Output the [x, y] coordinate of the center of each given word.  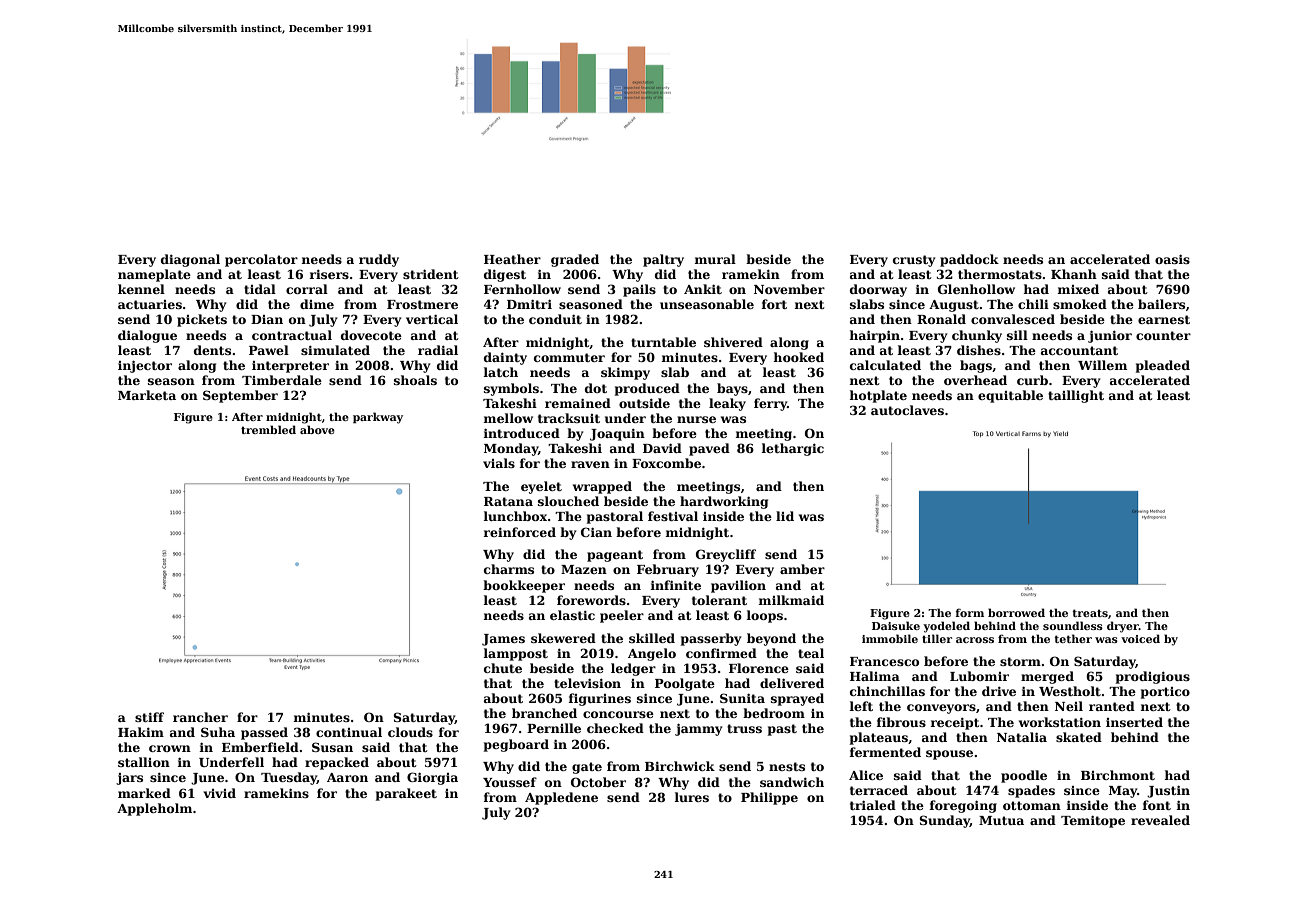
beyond [771, 639]
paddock [969, 260]
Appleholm [154, 809]
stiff [149, 717]
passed [264, 733]
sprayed [797, 699]
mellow [508, 418]
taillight [1076, 396]
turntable [663, 342]
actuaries [150, 304]
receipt [955, 724]
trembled [268, 429]
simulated [335, 350]
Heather [512, 259]
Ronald [941, 319]
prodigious [1153, 677]
